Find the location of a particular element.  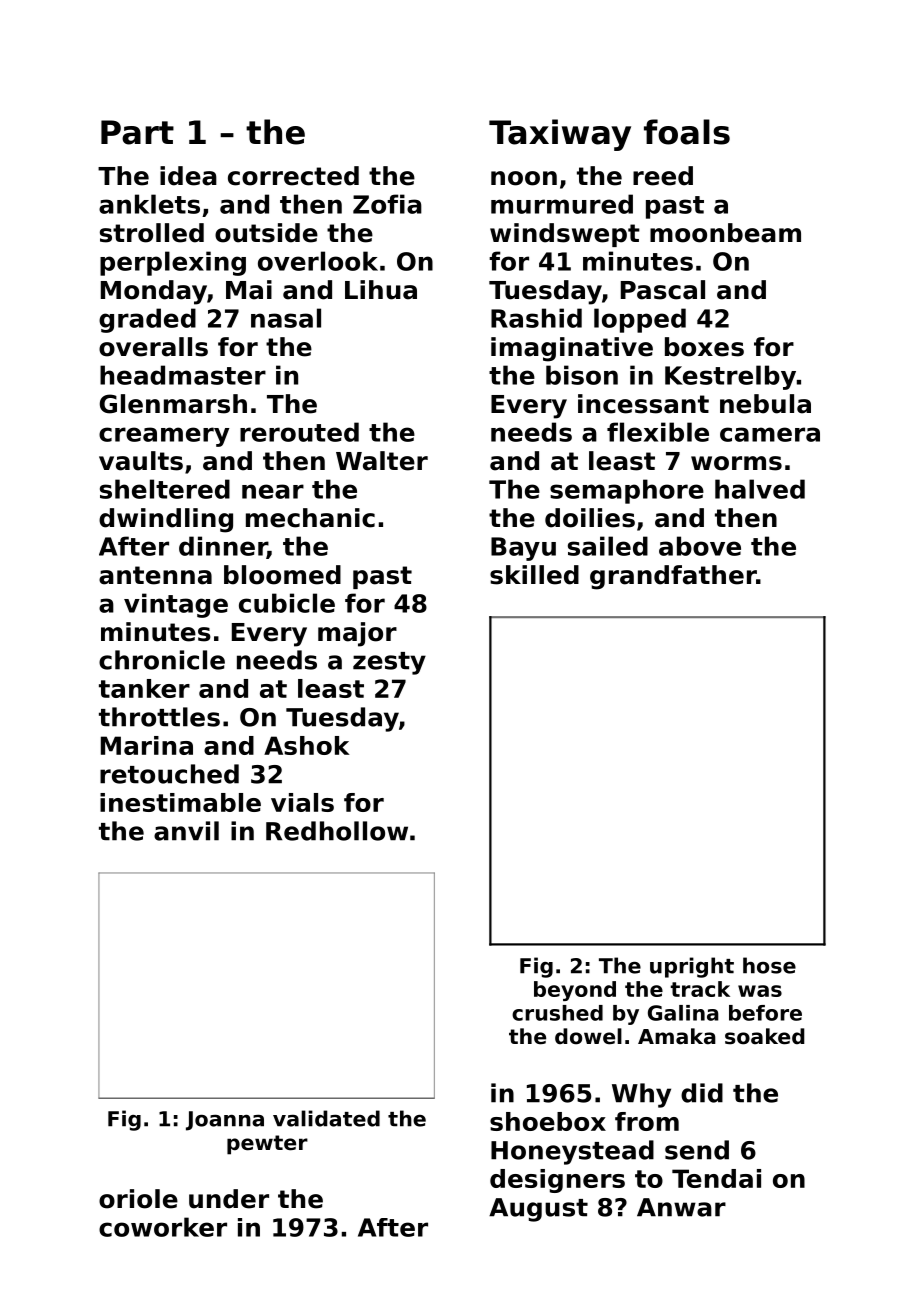

foals is located at coordinates (687, 132).
